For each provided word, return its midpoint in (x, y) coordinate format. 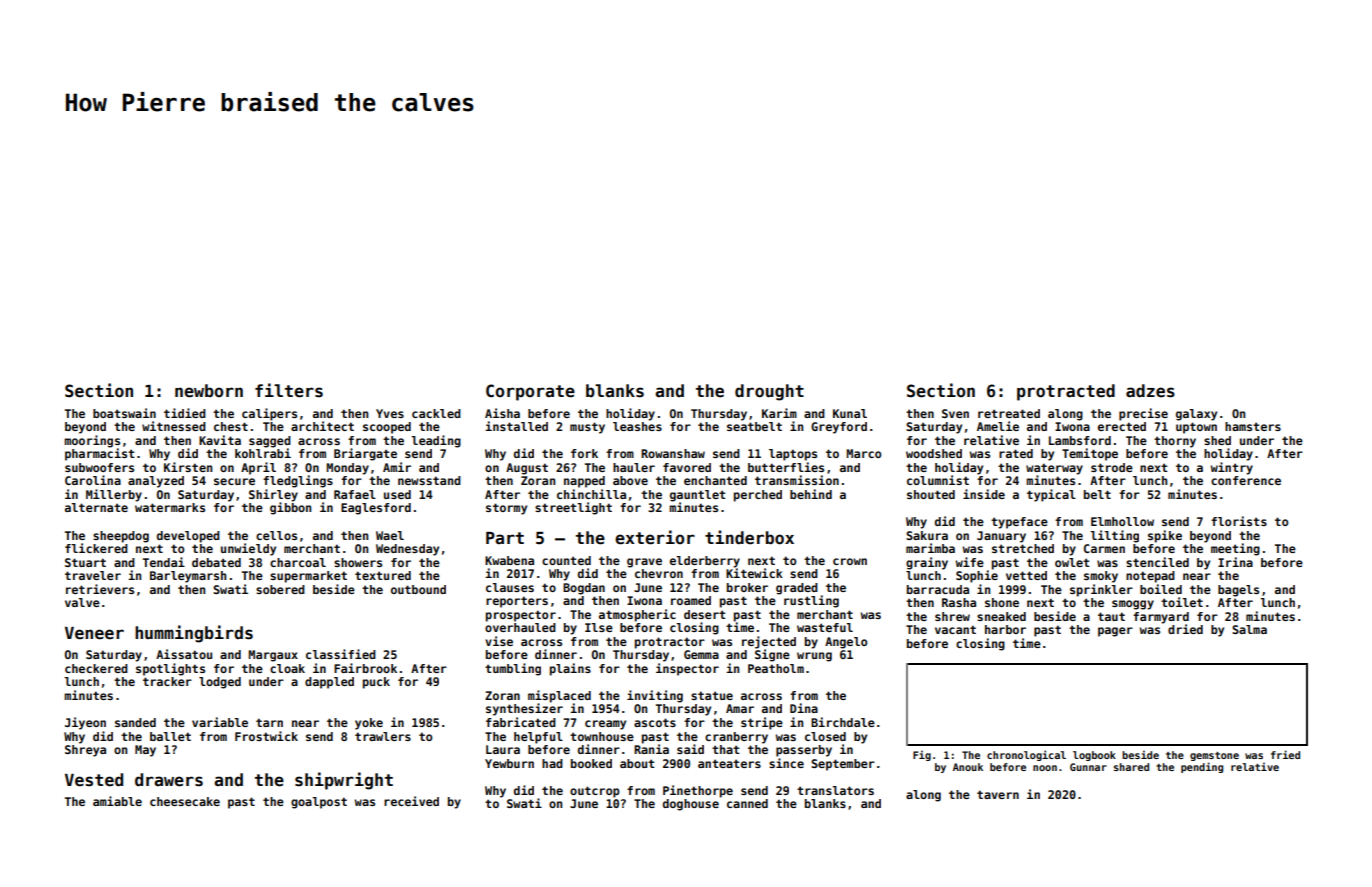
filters (289, 390)
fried (1285, 754)
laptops (793, 455)
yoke (369, 724)
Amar (740, 708)
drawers (169, 780)
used (397, 494)
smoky (1101, 577)
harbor (1005, 629)
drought (769, 392)
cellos (276, 535)
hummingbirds (194, 634)
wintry (1231, 468)
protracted (1066, 392)
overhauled (520, 627)
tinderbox (749, 537)
